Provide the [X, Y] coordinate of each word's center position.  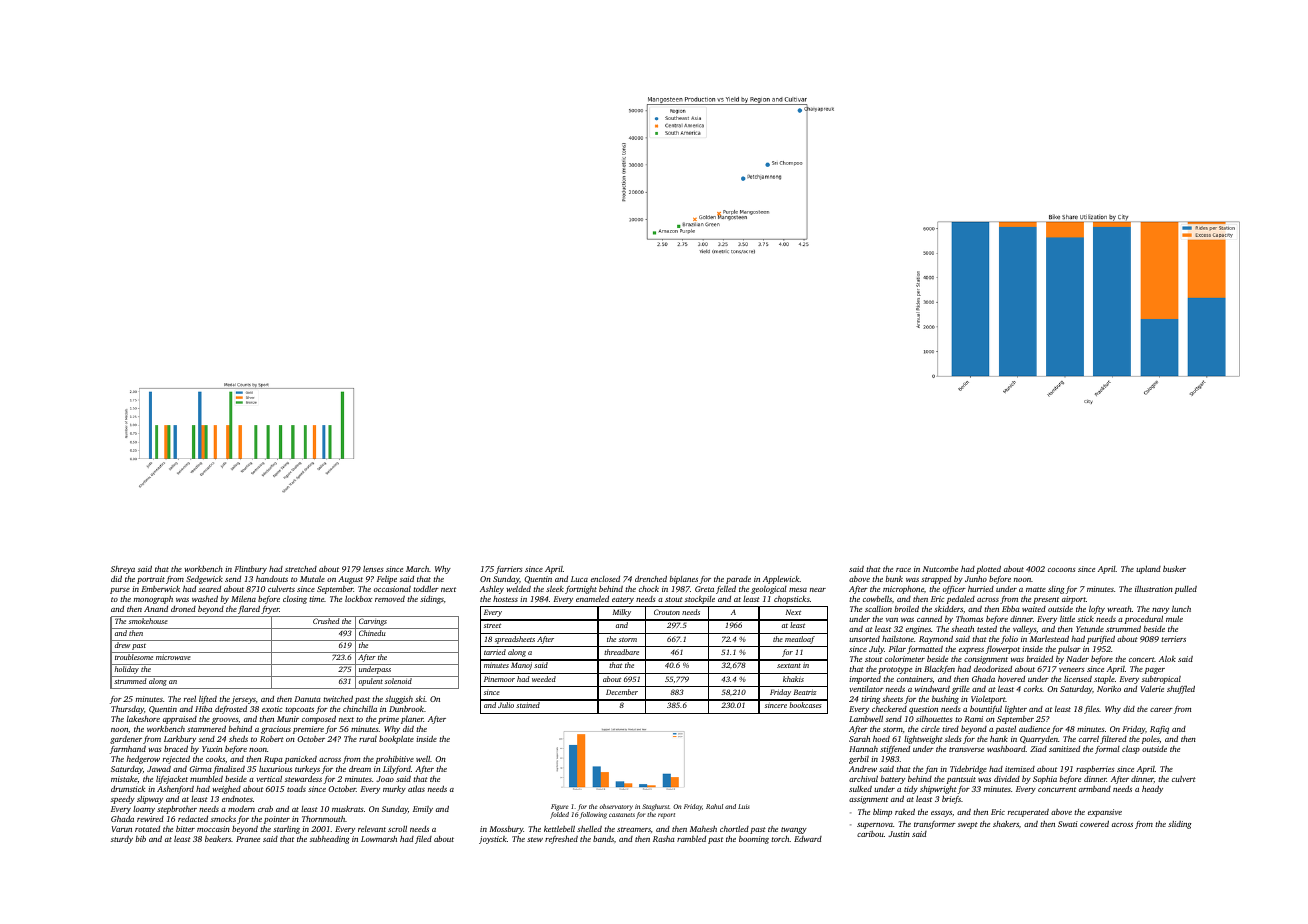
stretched [301, 569]
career [1161, 710]
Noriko [1109, 689]
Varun [122, 829]
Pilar [897, 649]
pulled [1186, 590]
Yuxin [212, 749]
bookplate [396, 740]
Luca [579, 579]
